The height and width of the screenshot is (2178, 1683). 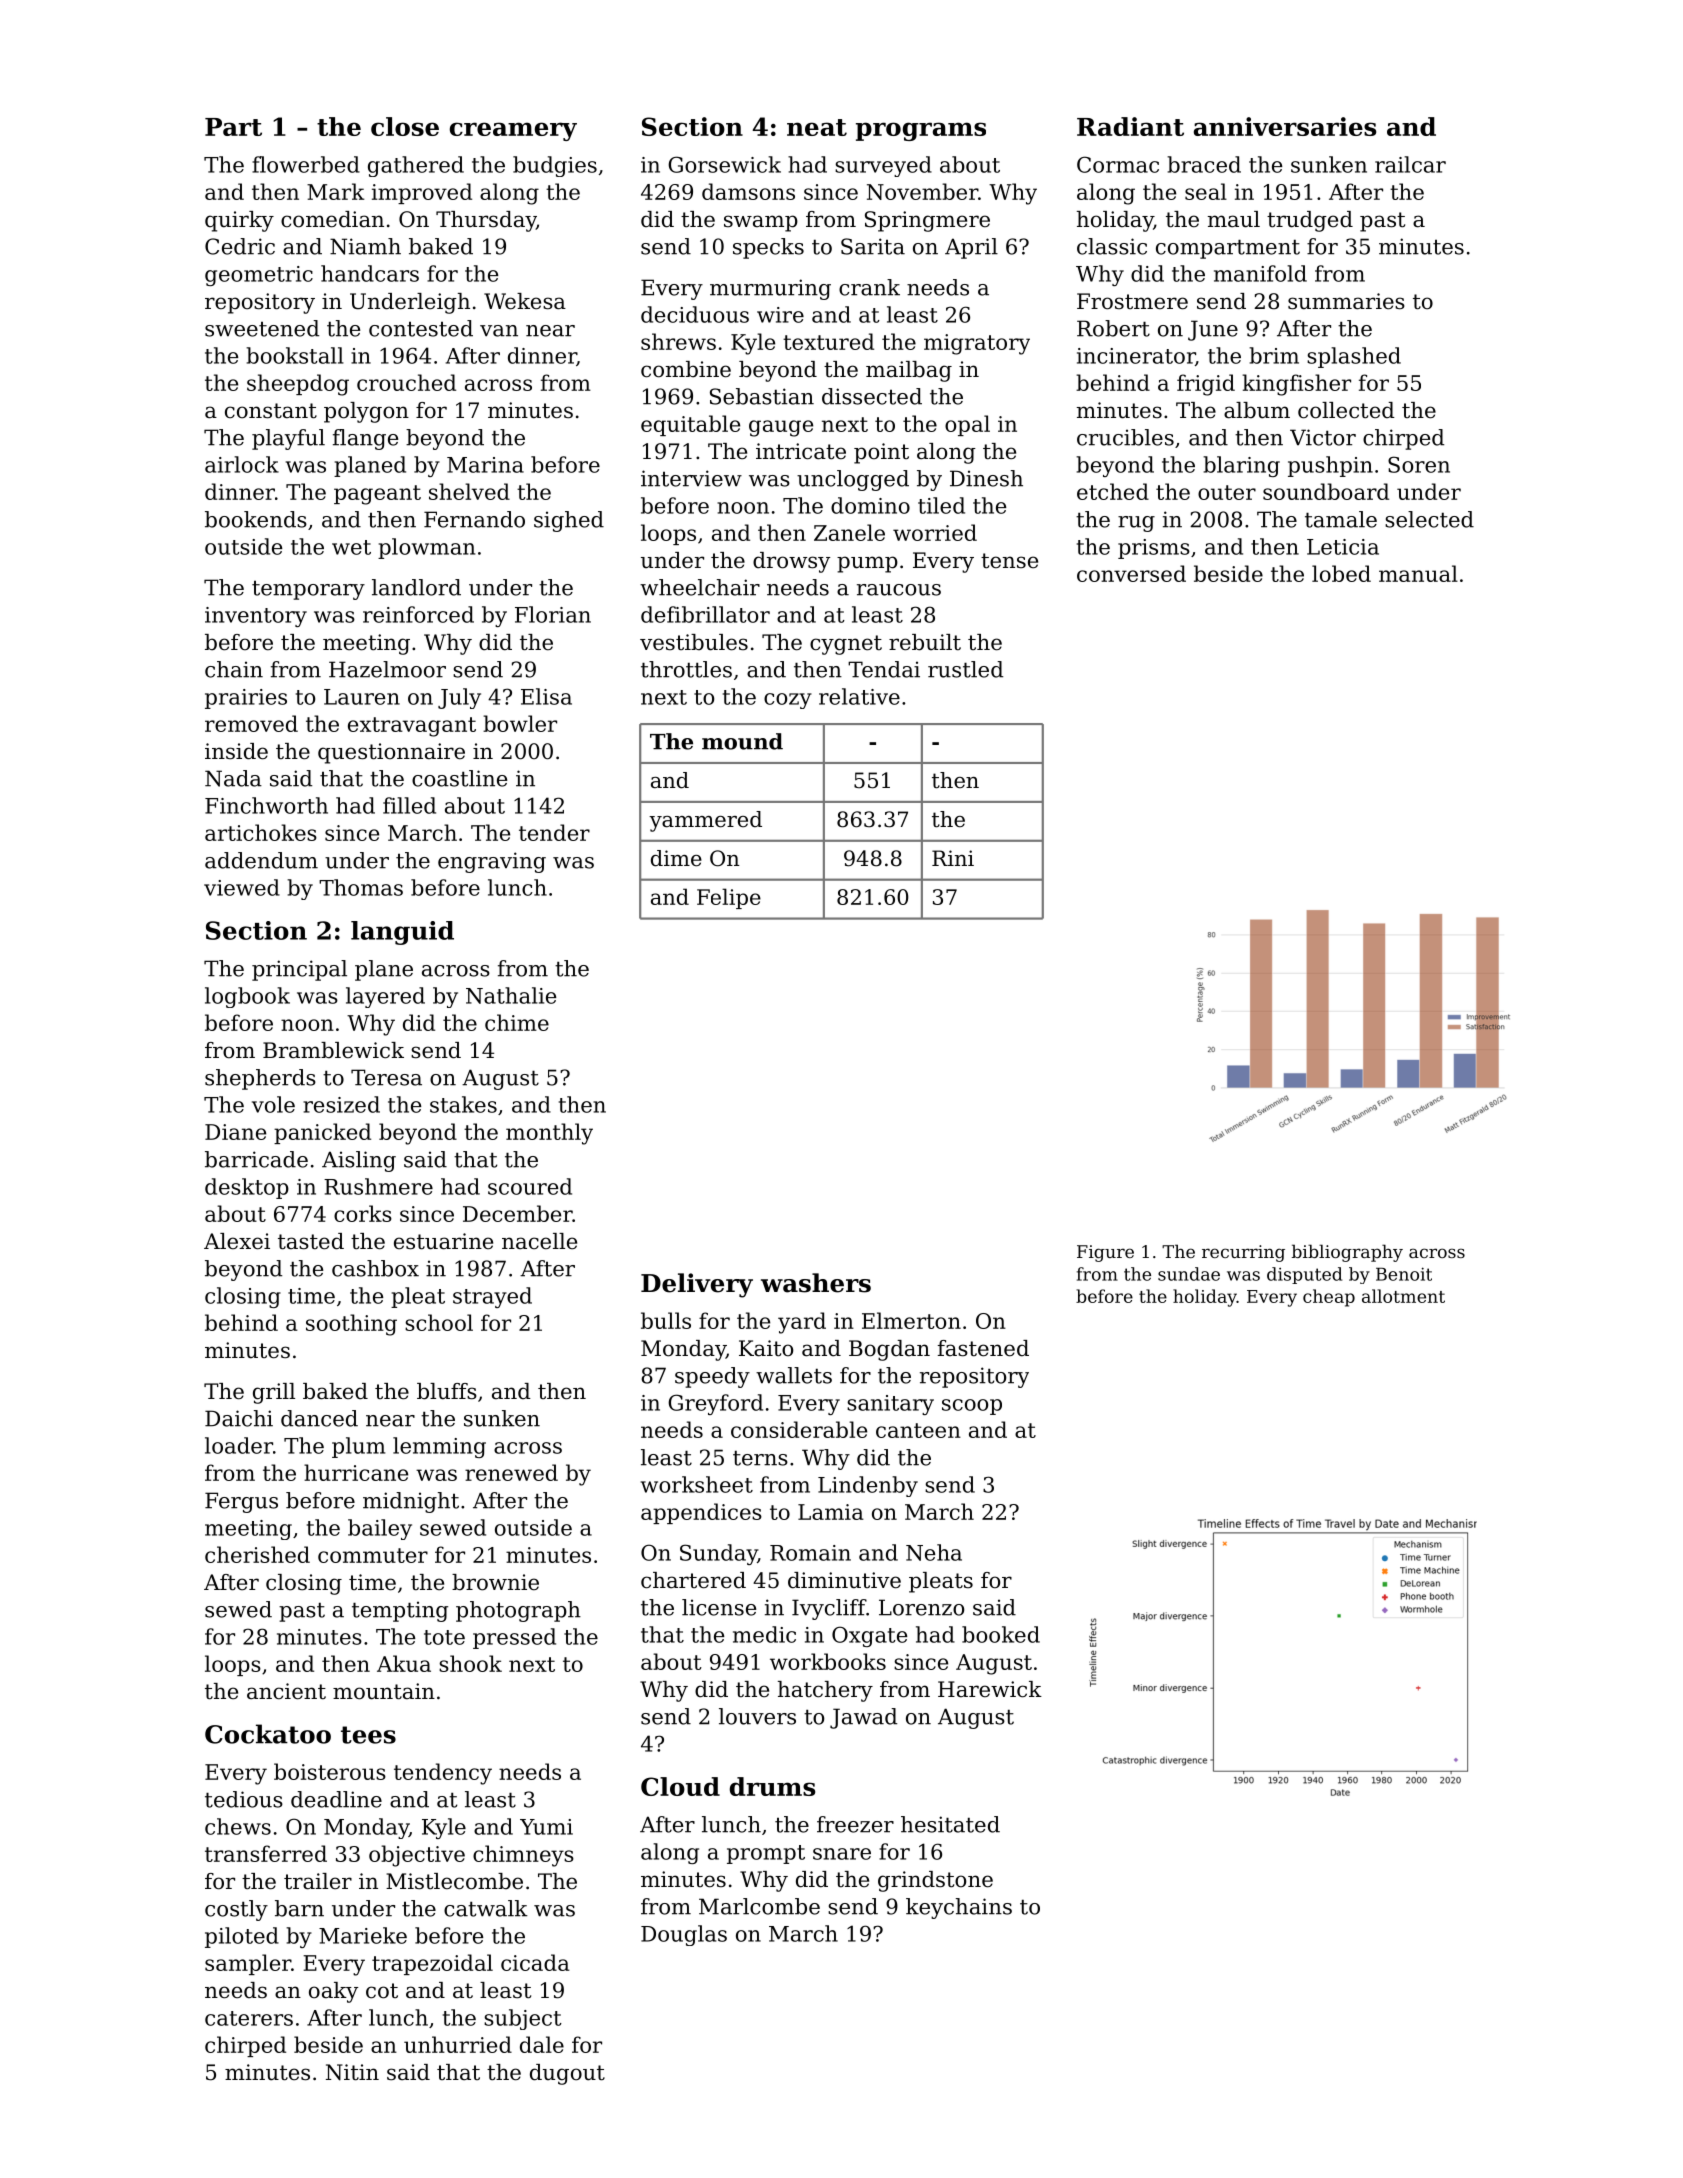 What do you see at coordinates (237, 1241) in the screenshot?
I see `Alexei` at bounding box center [237, 1241].
